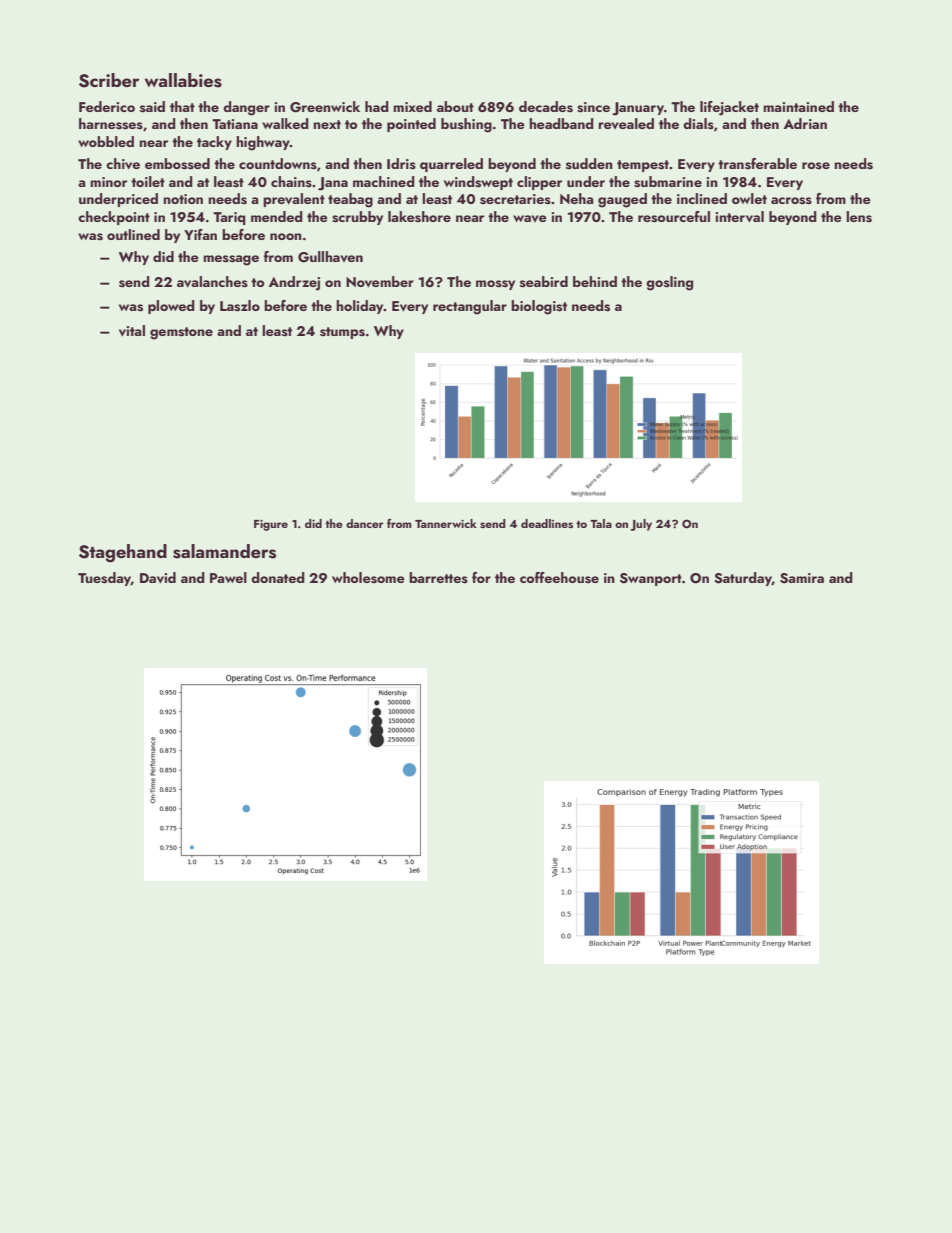 The height and width of the page is (1233, 952). Describe the element at coordinates (446, 523) in the page. I see `Tannerwick` at that location.
